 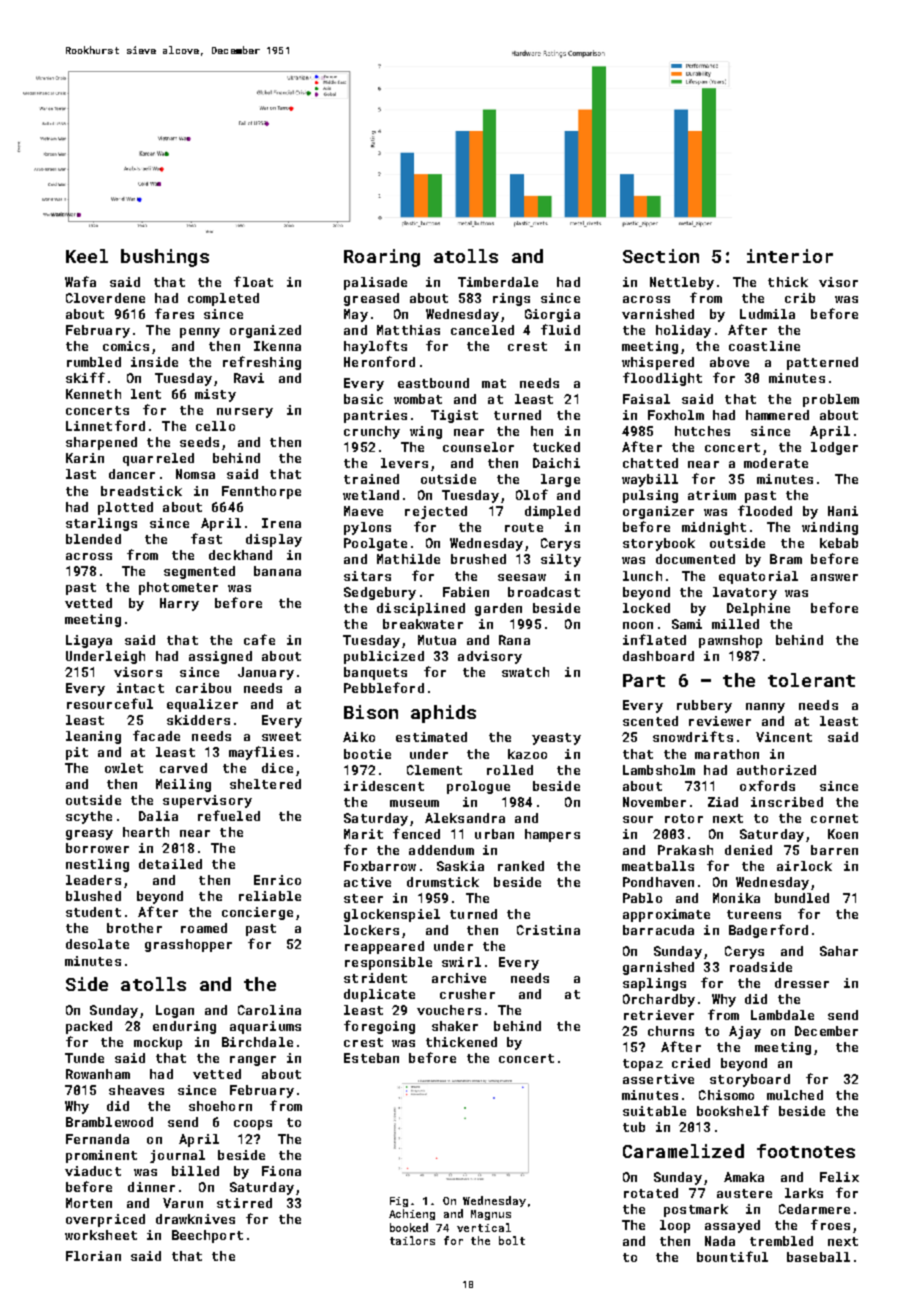 What do you see at coordinates (736, 898) in the page?
I see `Monika` at bounding box center [736, 898].
